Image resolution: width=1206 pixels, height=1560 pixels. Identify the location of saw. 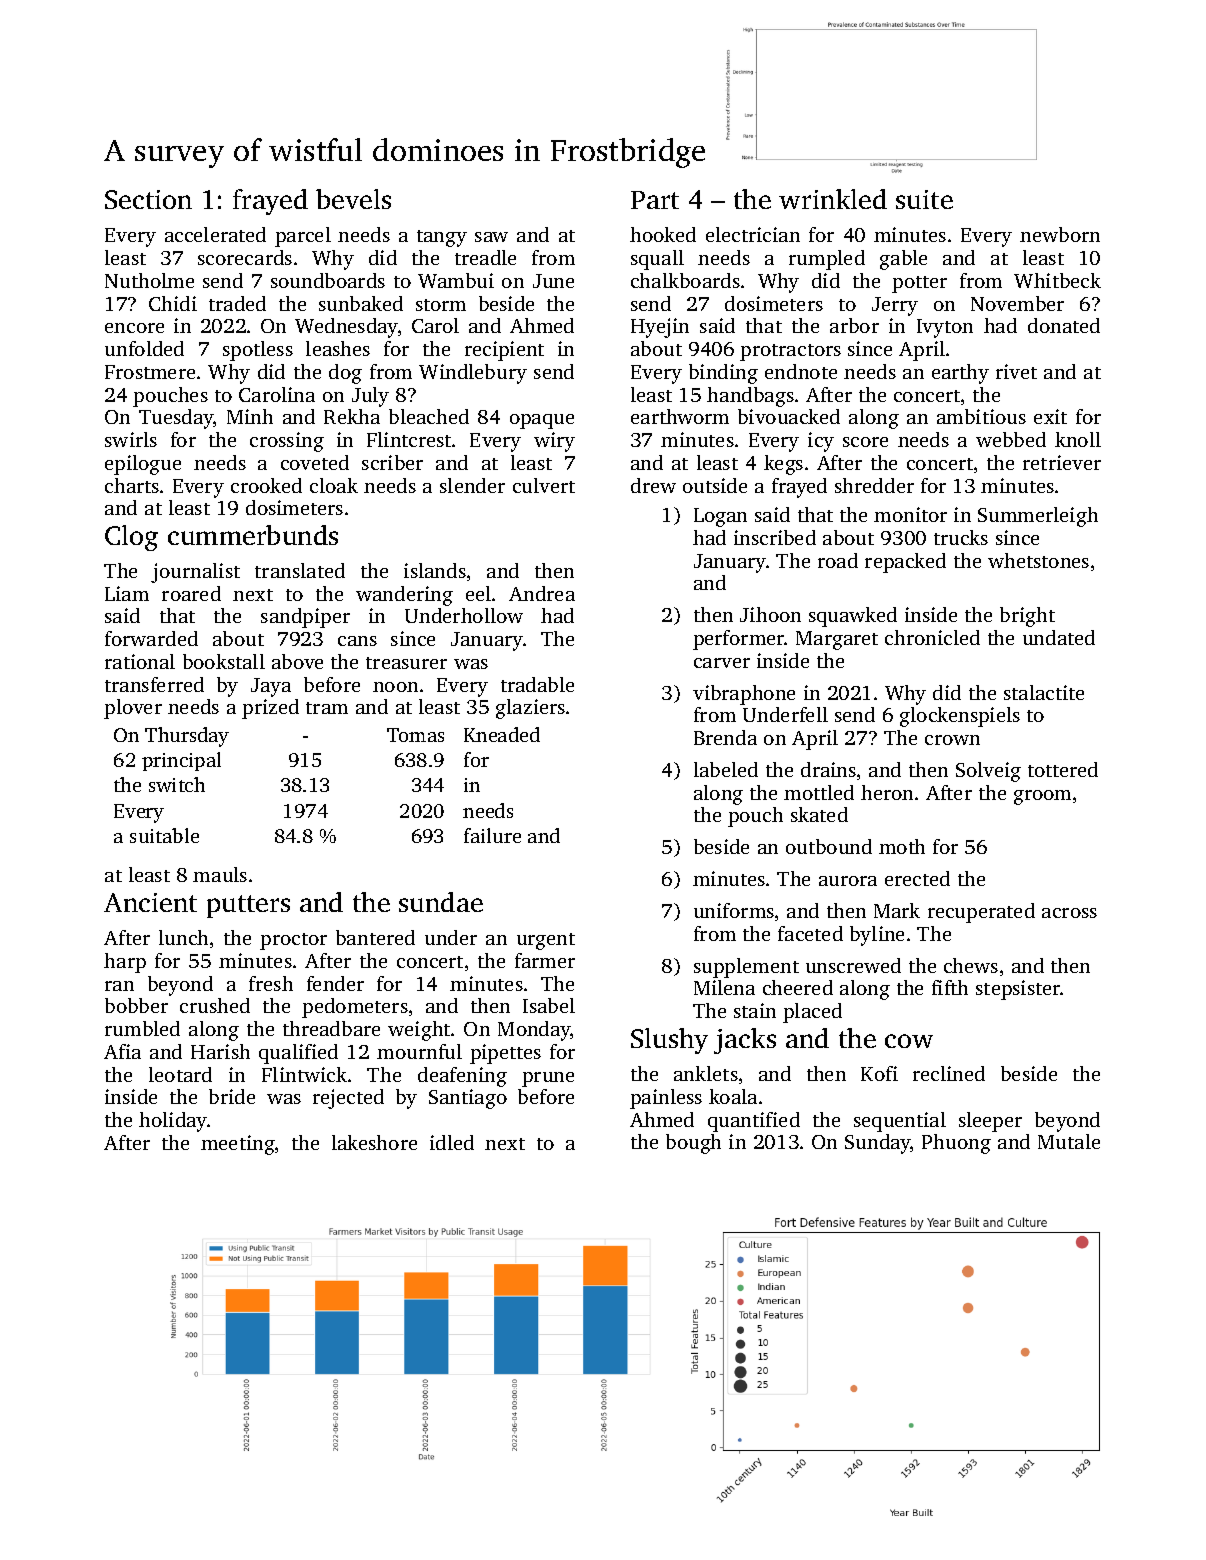
(491, 237).
